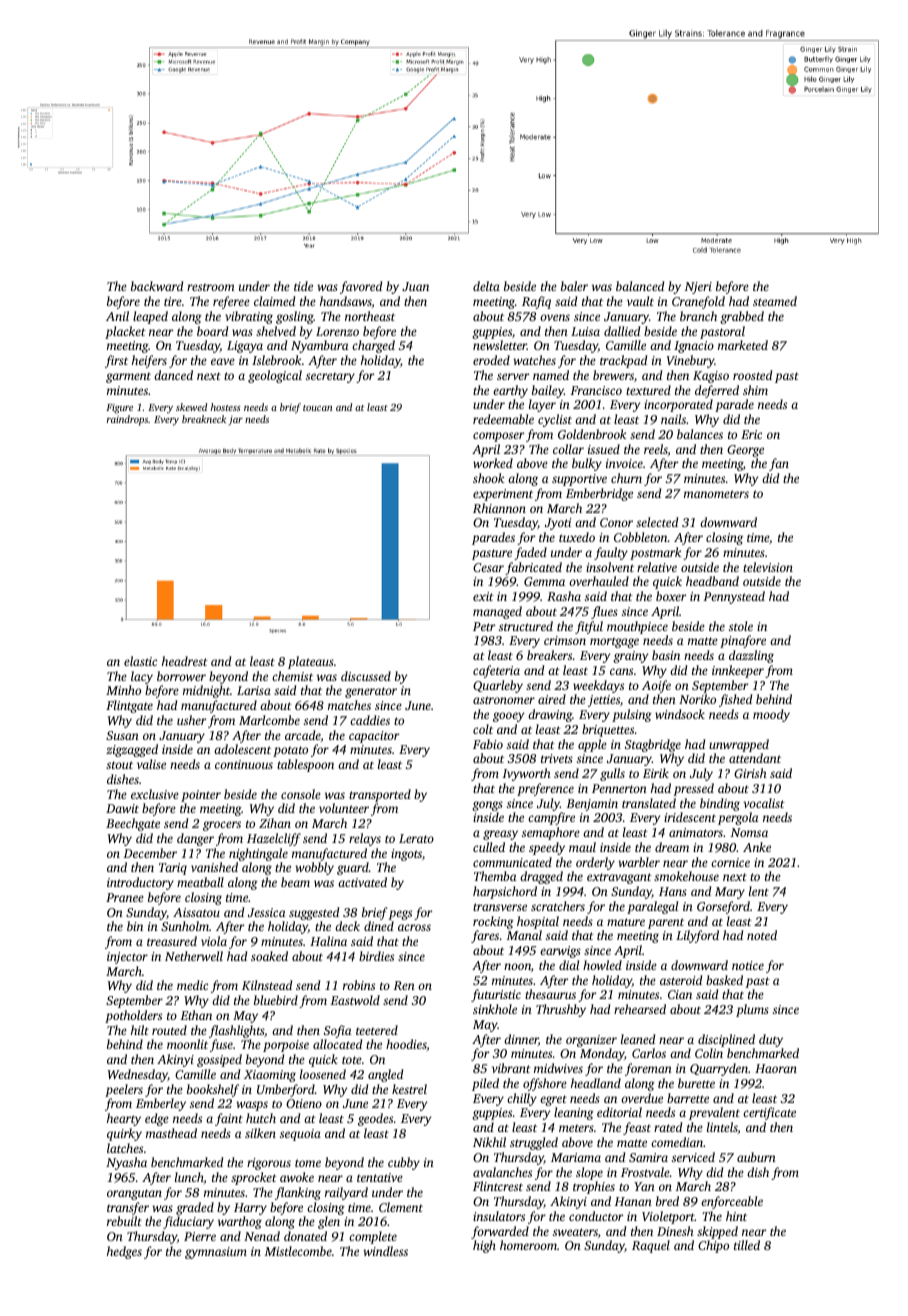 This page has width=908, height=1316. I want to click on issued, so click(604, 449).
